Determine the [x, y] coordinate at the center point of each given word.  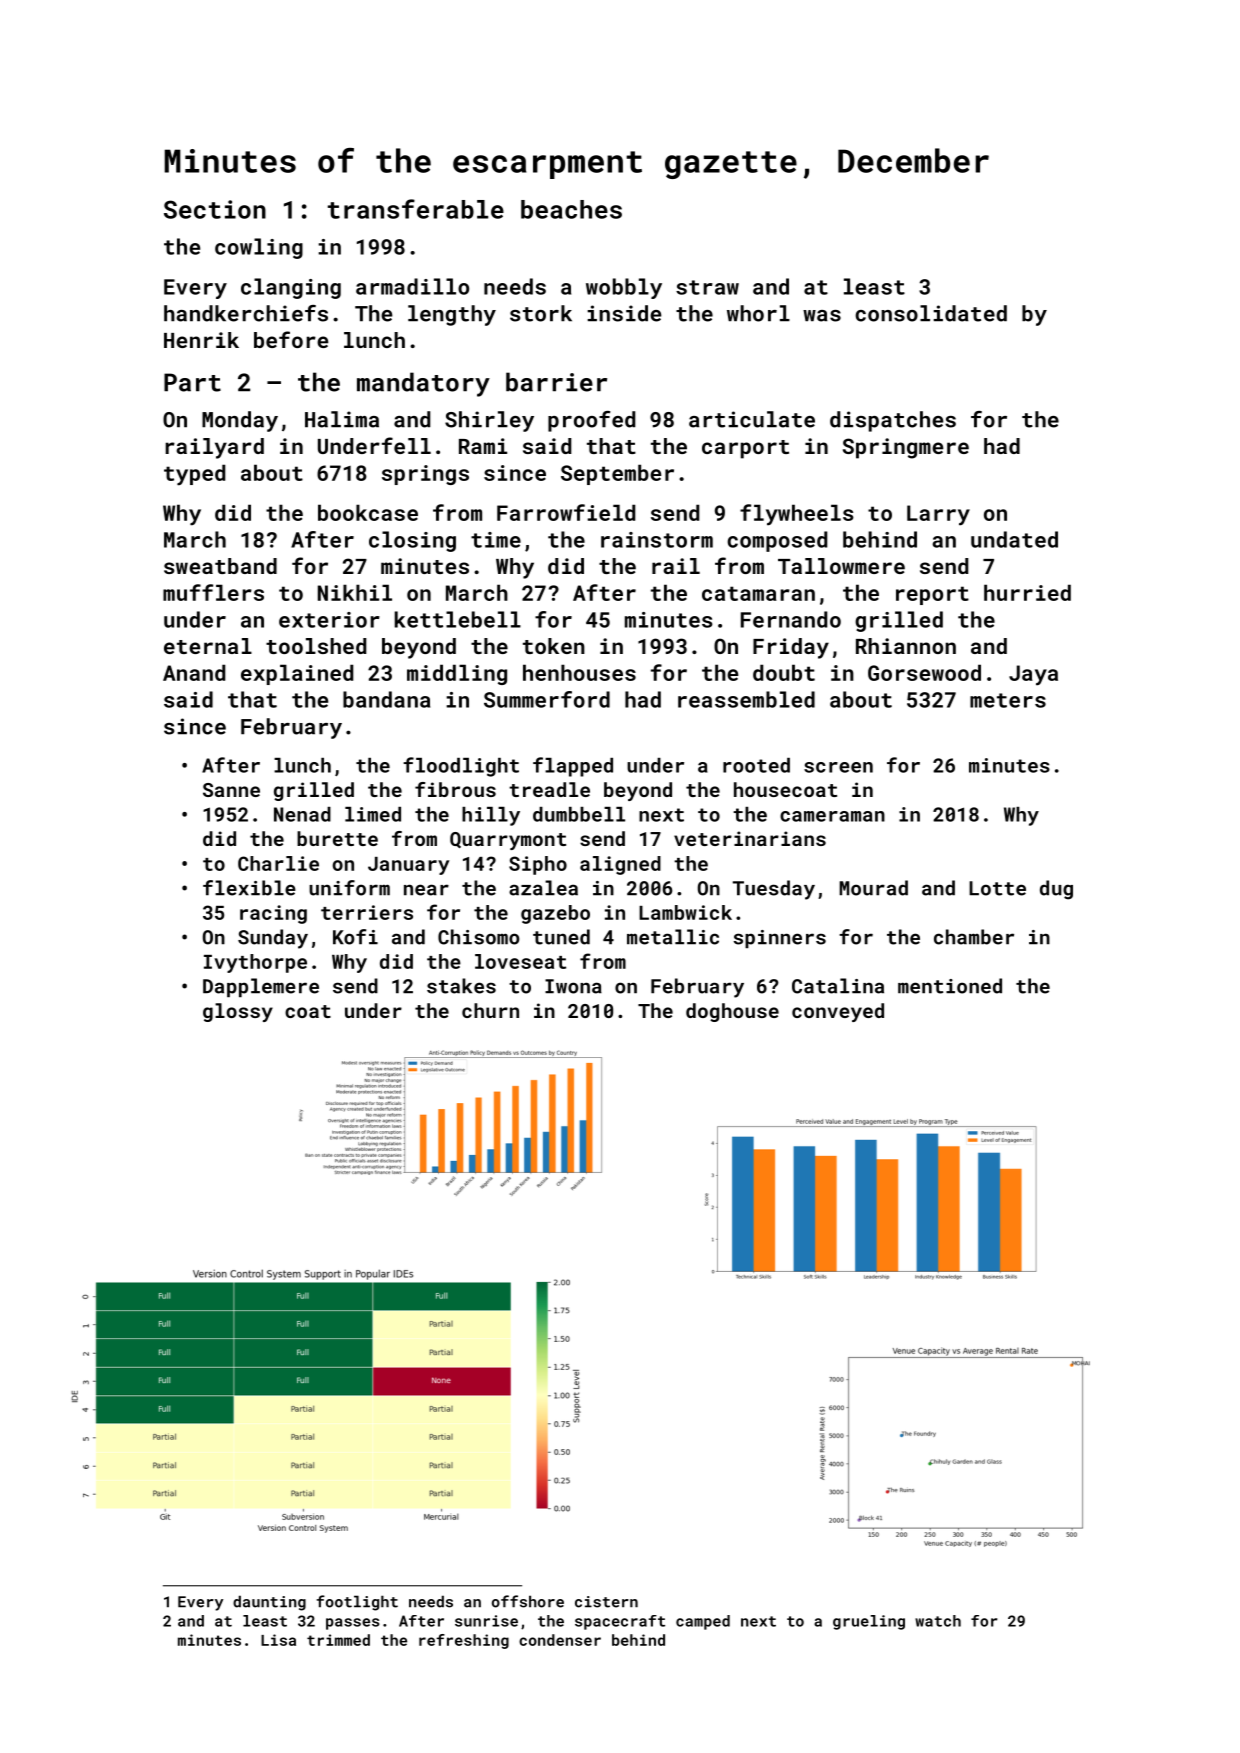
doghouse [732, 1012]
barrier [556, 382]
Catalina [838, 986]
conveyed [838, 1012]
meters [1008, 700]
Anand [194, 672]
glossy [238, 1012]
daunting [269, 1603]
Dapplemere [261, 987]
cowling [259, 248]
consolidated [931, 313]
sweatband [220, 566]
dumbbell [579, 814]
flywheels [797, 515]
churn [490, 1010]
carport [745, 449]
